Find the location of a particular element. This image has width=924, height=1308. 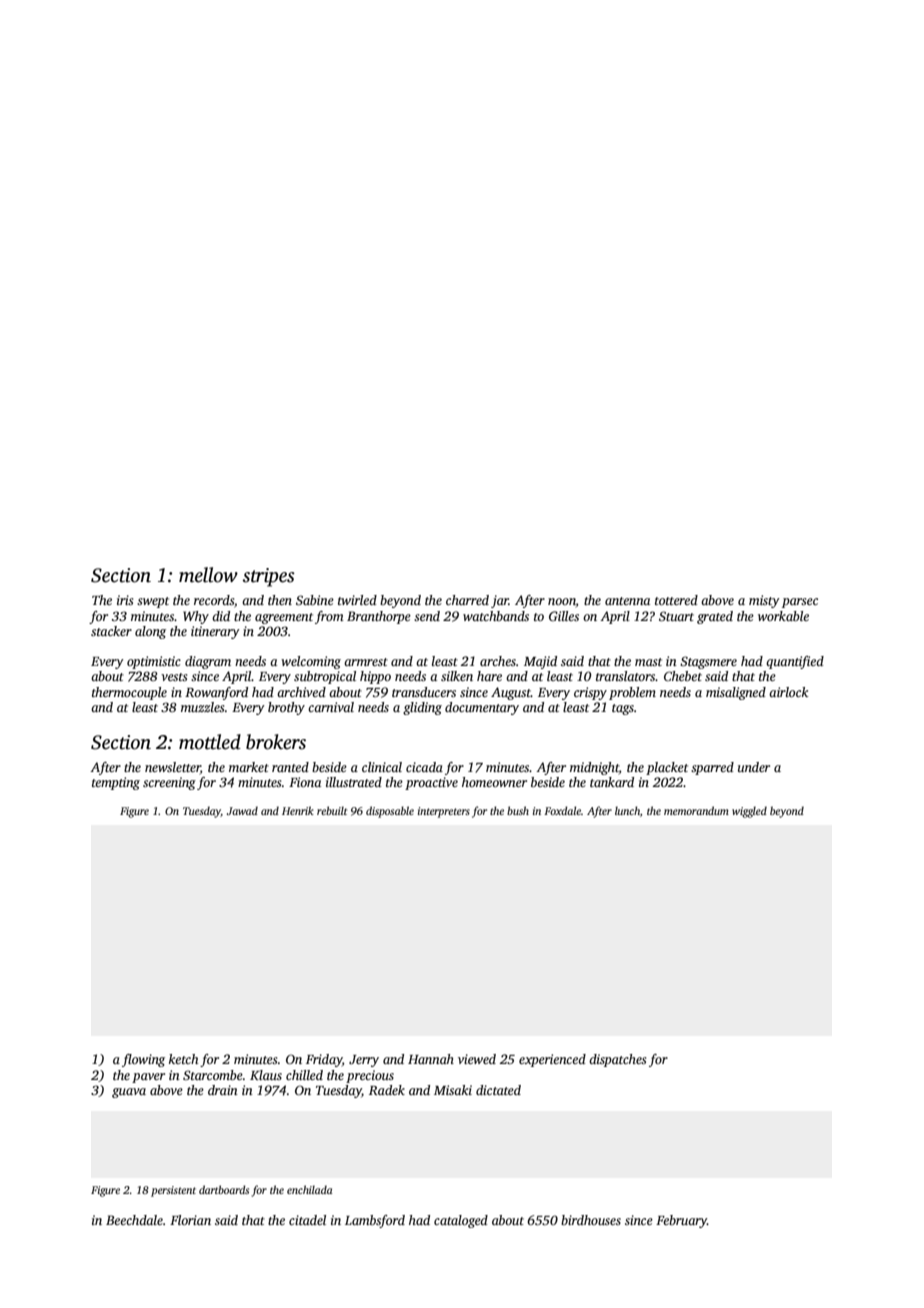

dispatches is located at coordinates (617, 1060).
